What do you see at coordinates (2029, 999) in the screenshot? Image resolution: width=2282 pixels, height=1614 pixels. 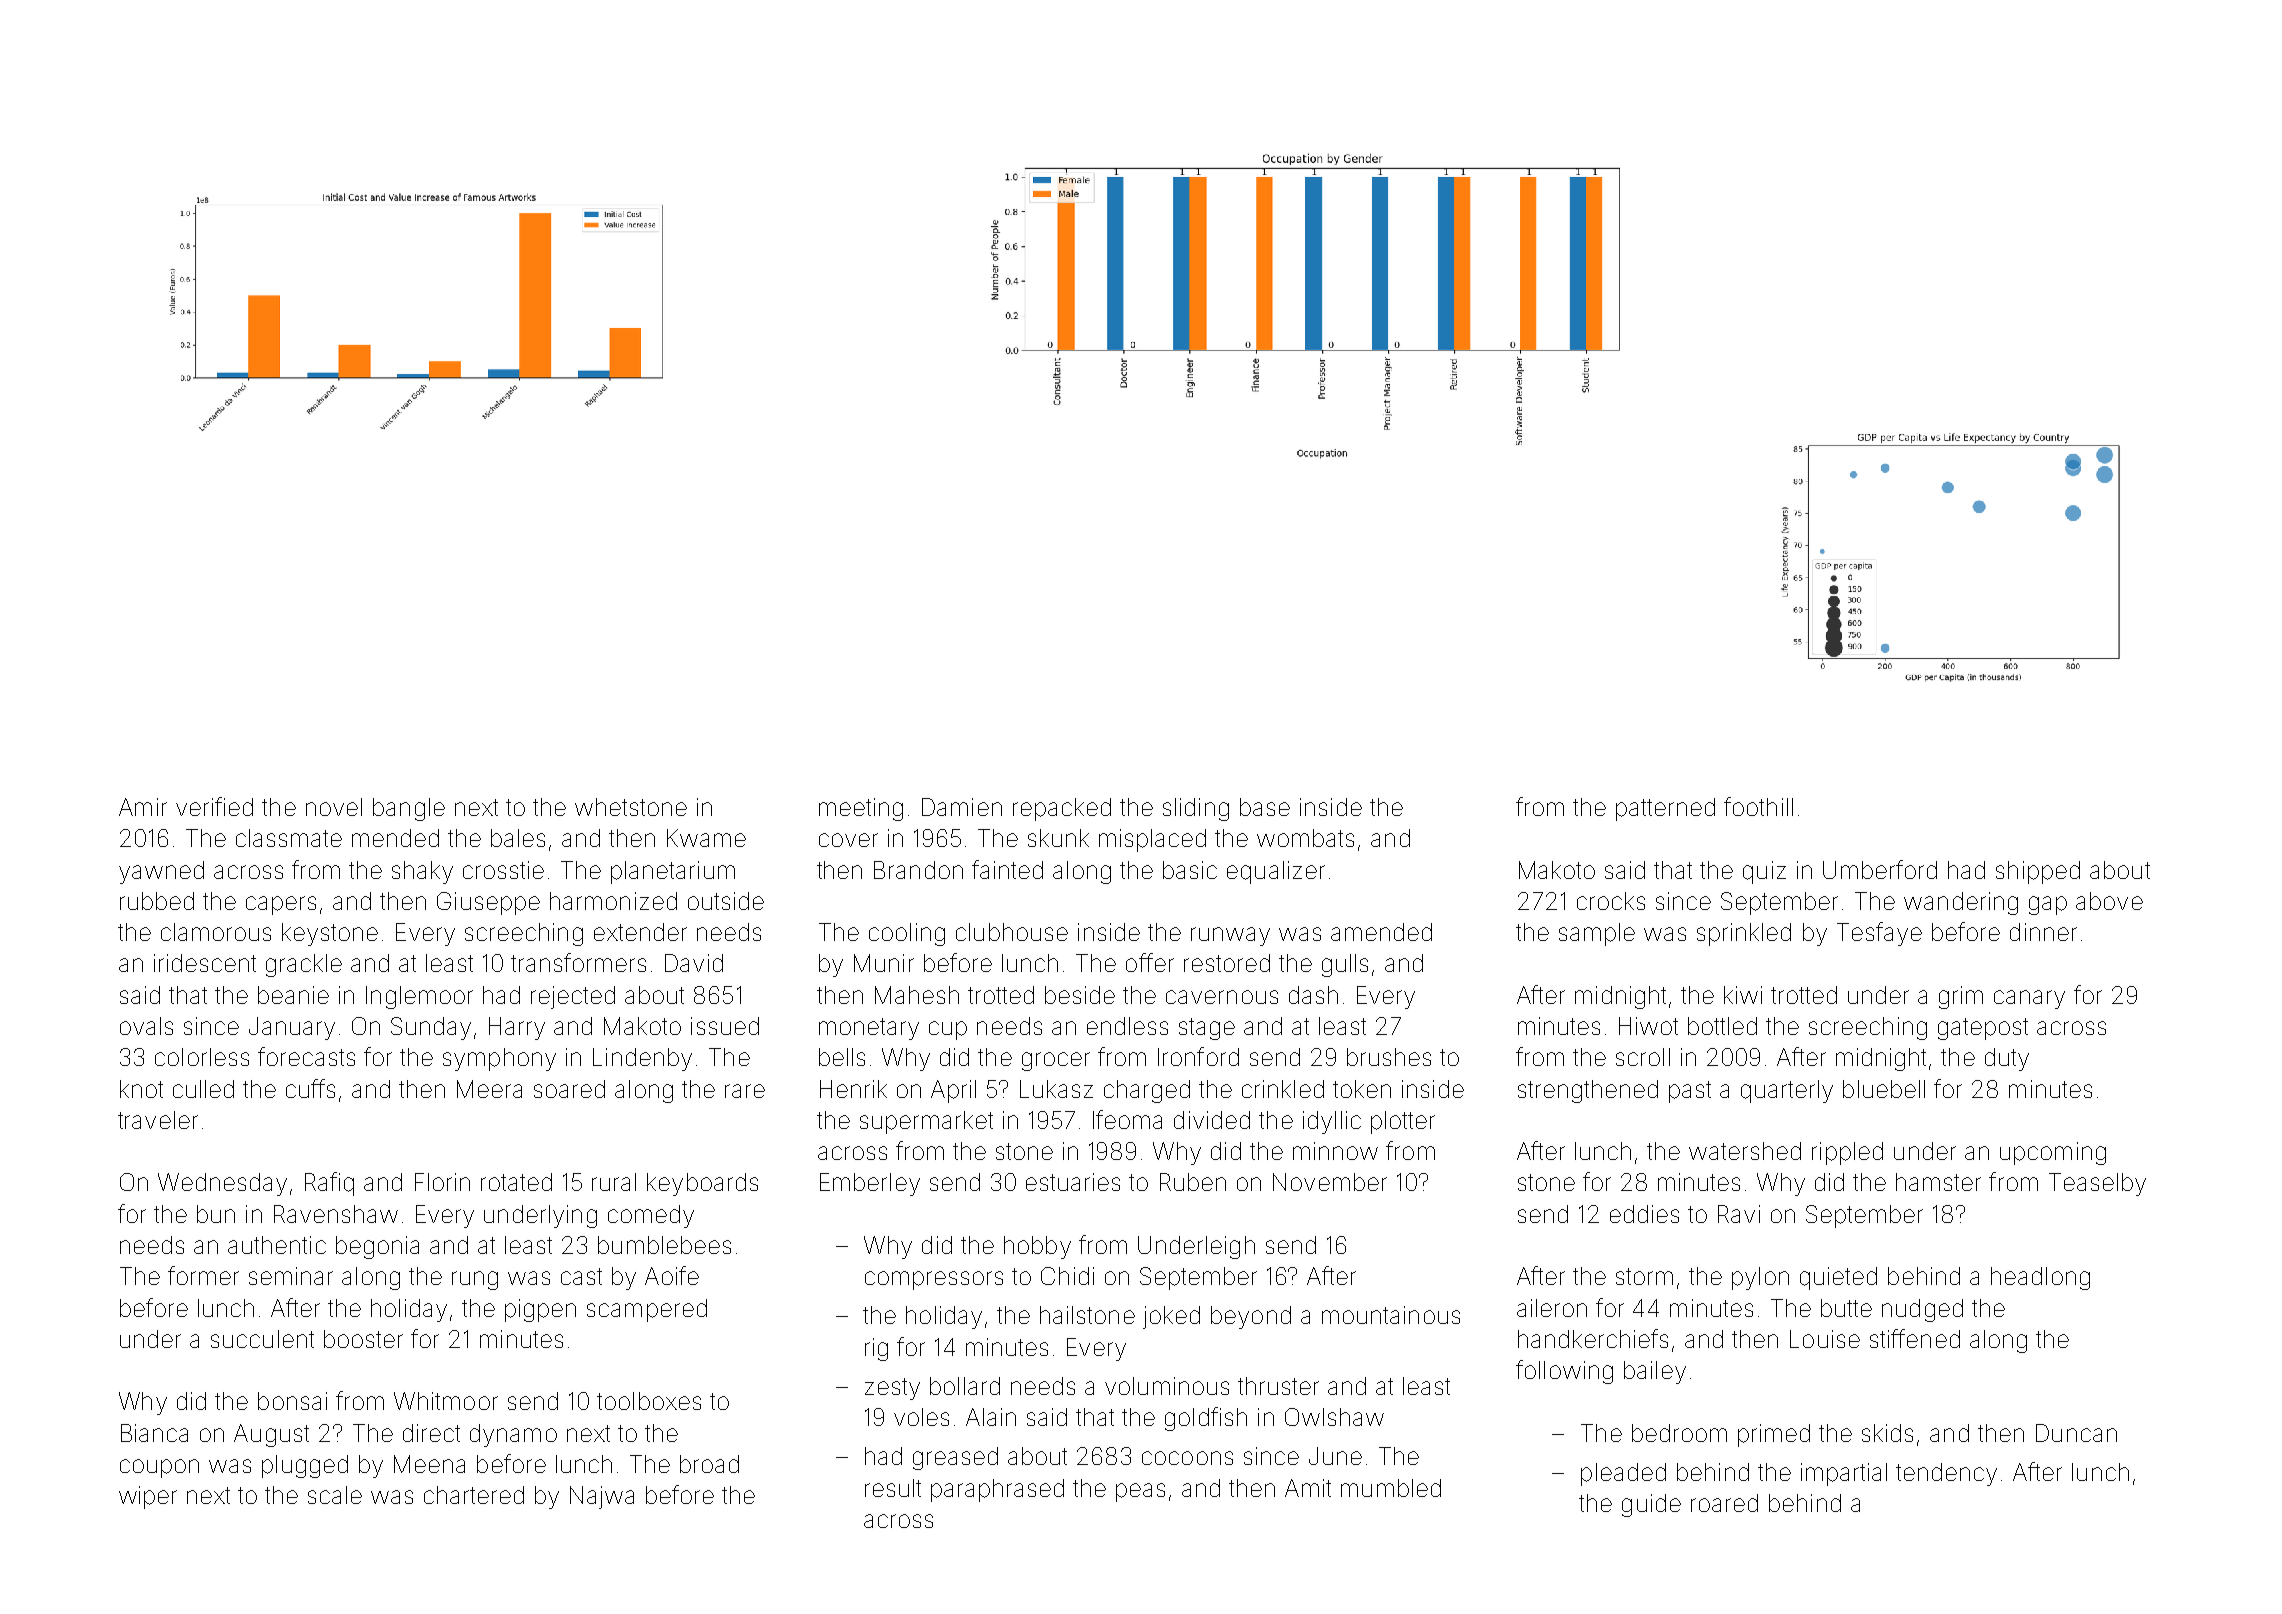 I see `canary` at bounding box center [2029, 999].
